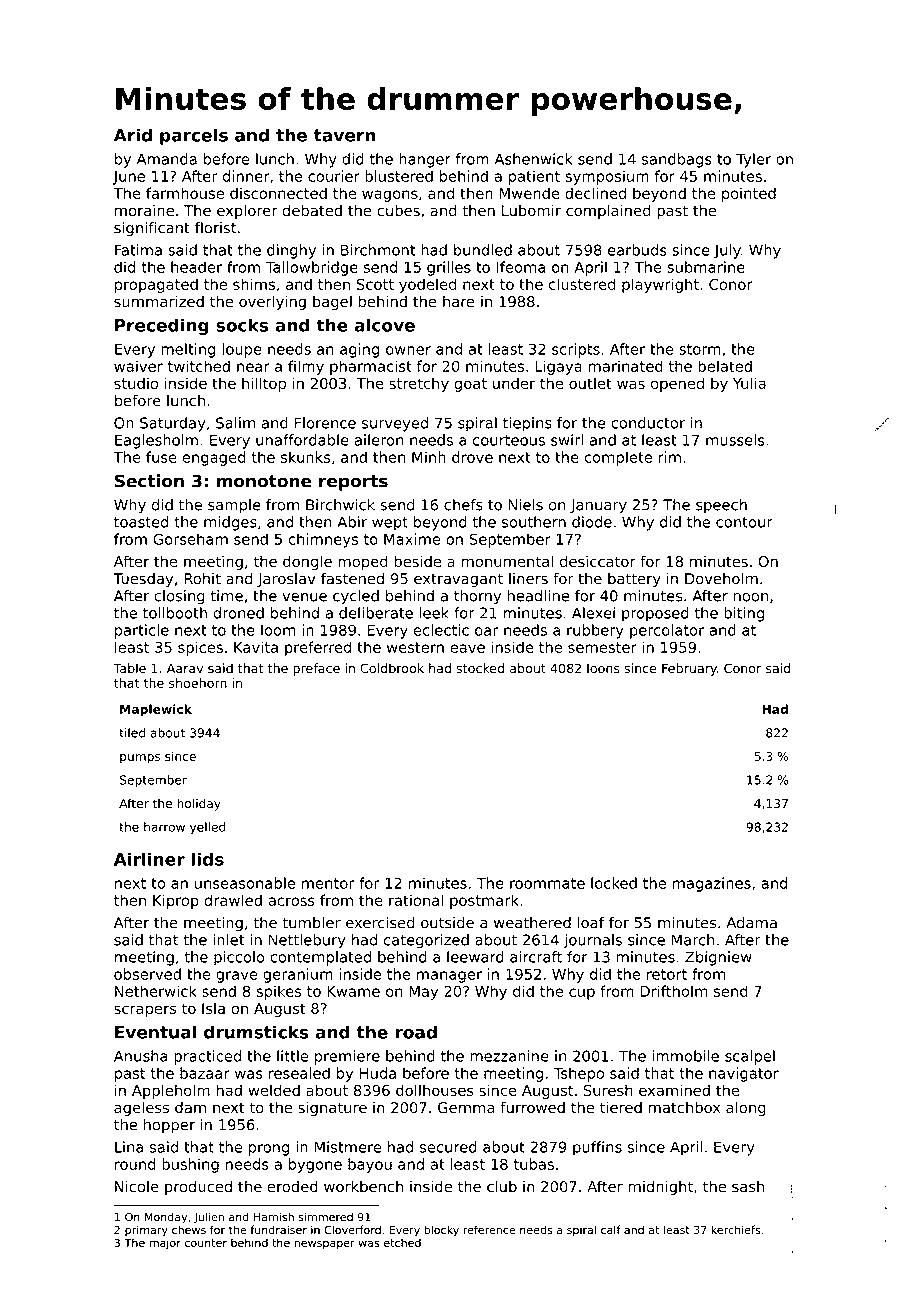  What do you see at coordinates (242, 325) in the screenshot?
I see `socks` at bounding box center [242, 325].
